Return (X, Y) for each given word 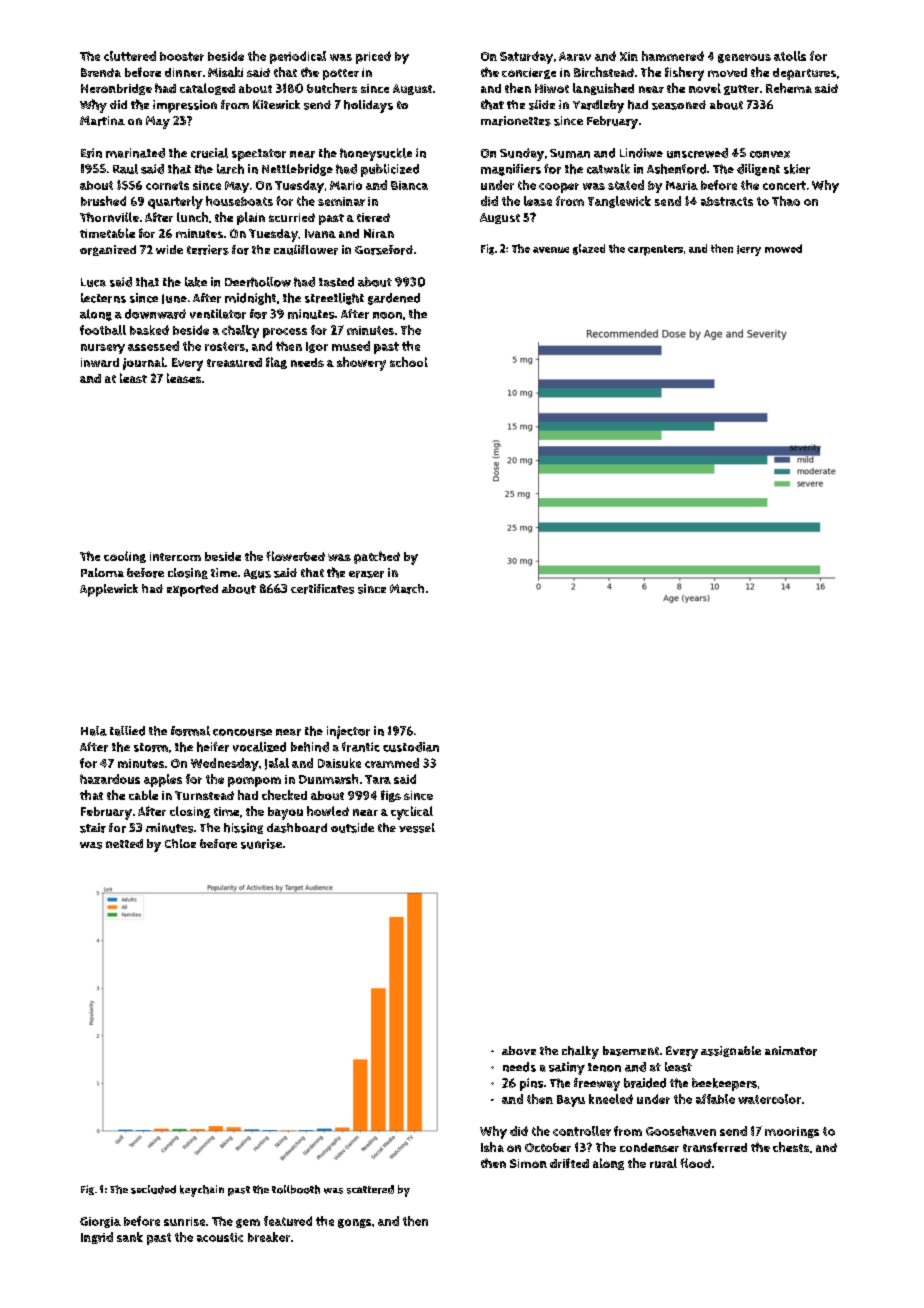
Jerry (749, 250)
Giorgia (100, 1222)
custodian (411, 747)
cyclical (412, 813)
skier (797, 169)
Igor (317, 347)
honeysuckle (376, 154)
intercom (175, 556)
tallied (127, 731)
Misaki (225, 72)
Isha (492, 1147)
